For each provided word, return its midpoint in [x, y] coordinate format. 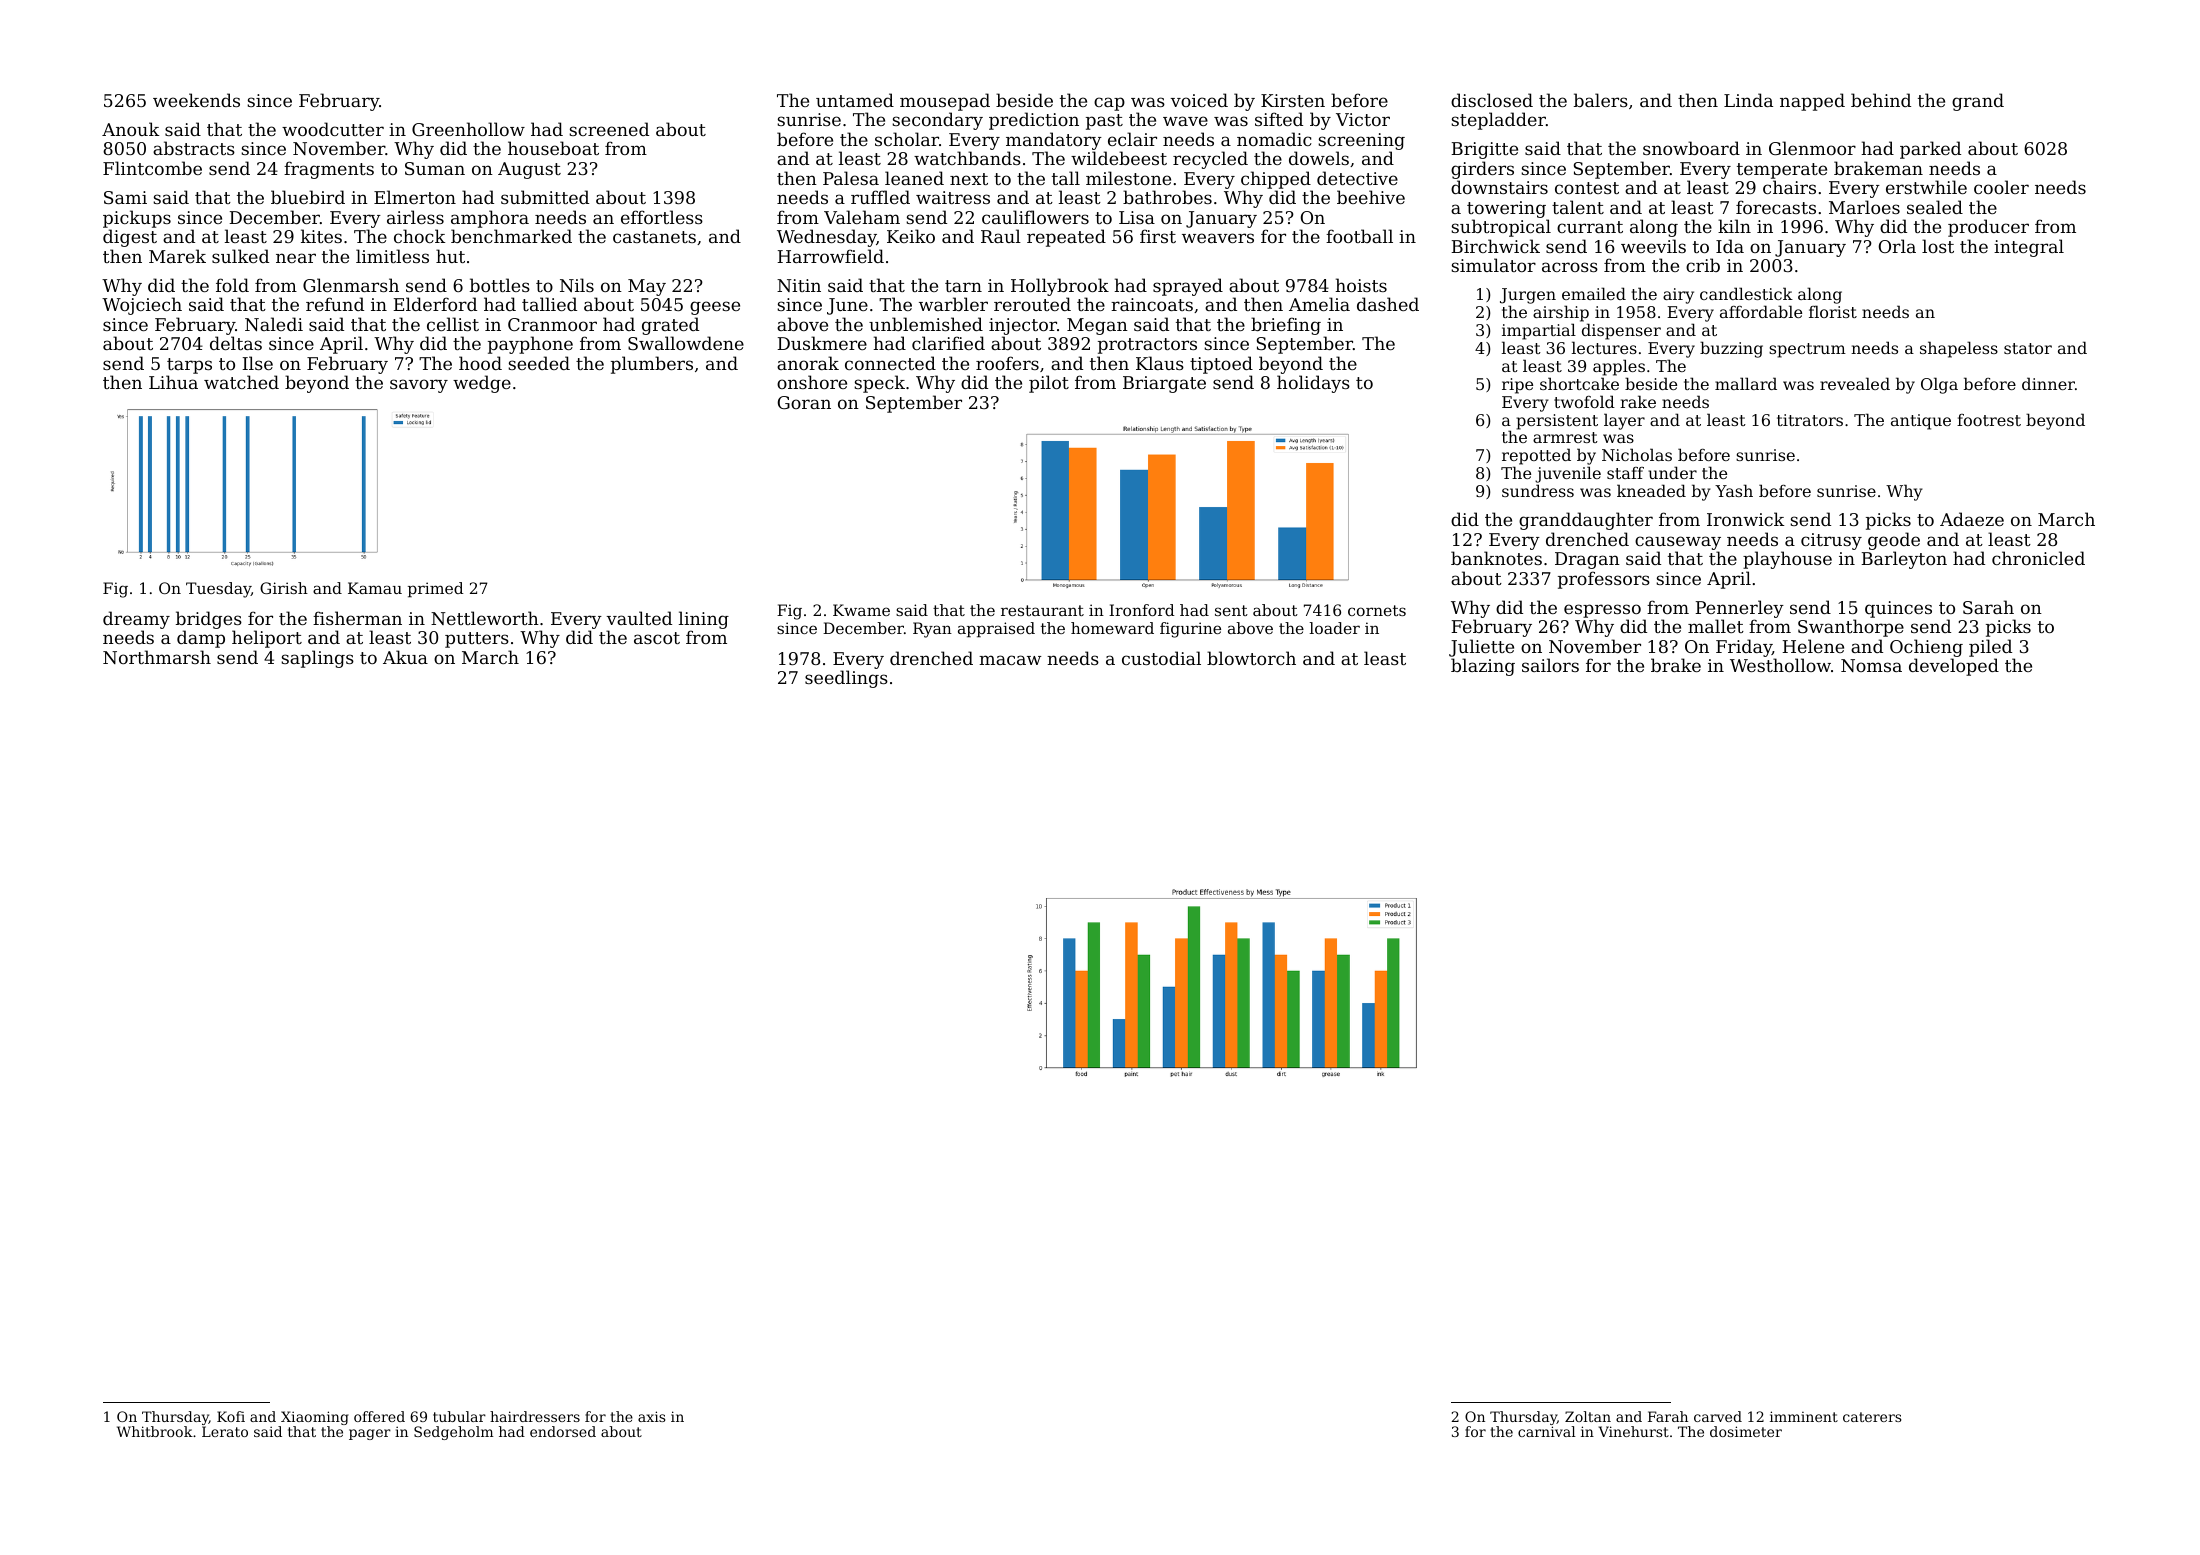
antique [1921, 422]
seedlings [846, 679]
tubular [459, 1416]
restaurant [1042, 610]
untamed [855, 100]
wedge [482, 384]
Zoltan [1588, 1416]
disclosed [1492, 100]
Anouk [130, 129]
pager [370, 1434]
